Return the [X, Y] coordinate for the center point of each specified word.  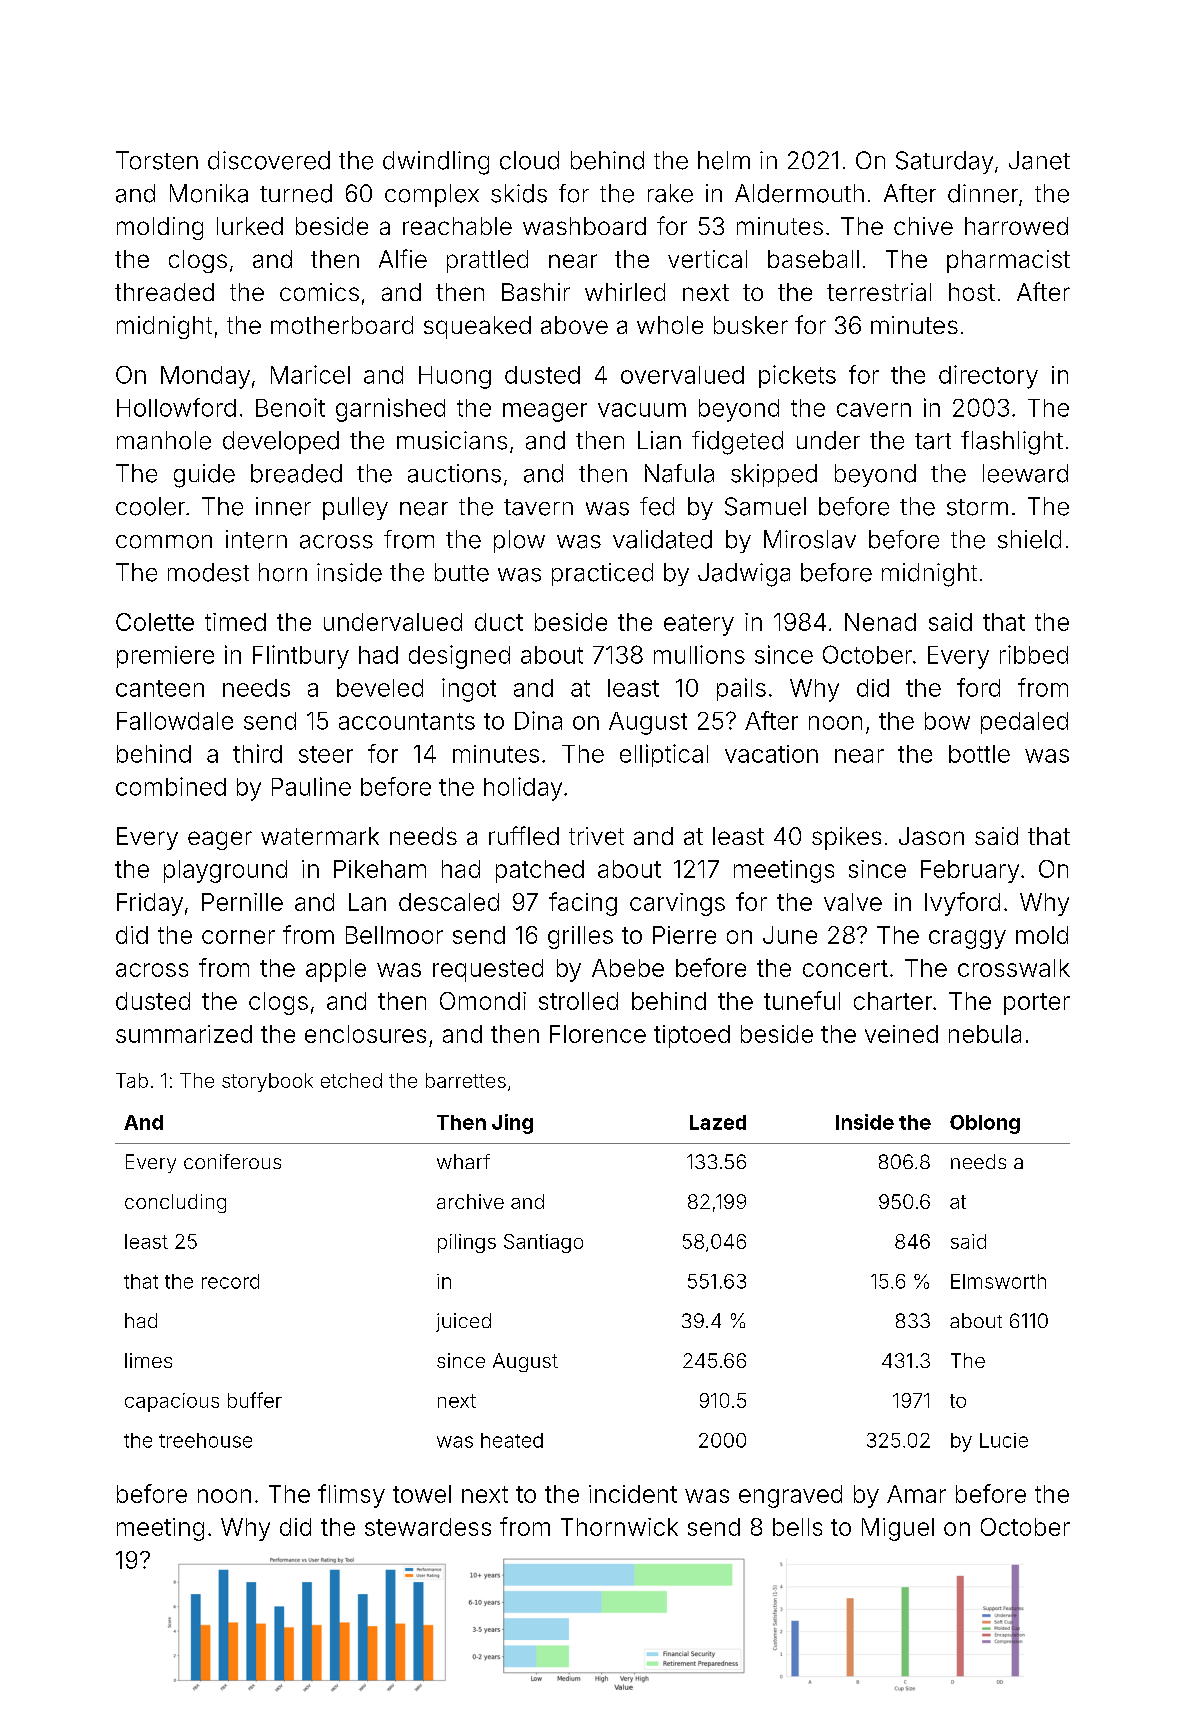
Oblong [985, 1124]
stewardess [428, 1527]
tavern [538, 507]
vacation [771, 754]
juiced [463, 1322]
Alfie [403, 258]
